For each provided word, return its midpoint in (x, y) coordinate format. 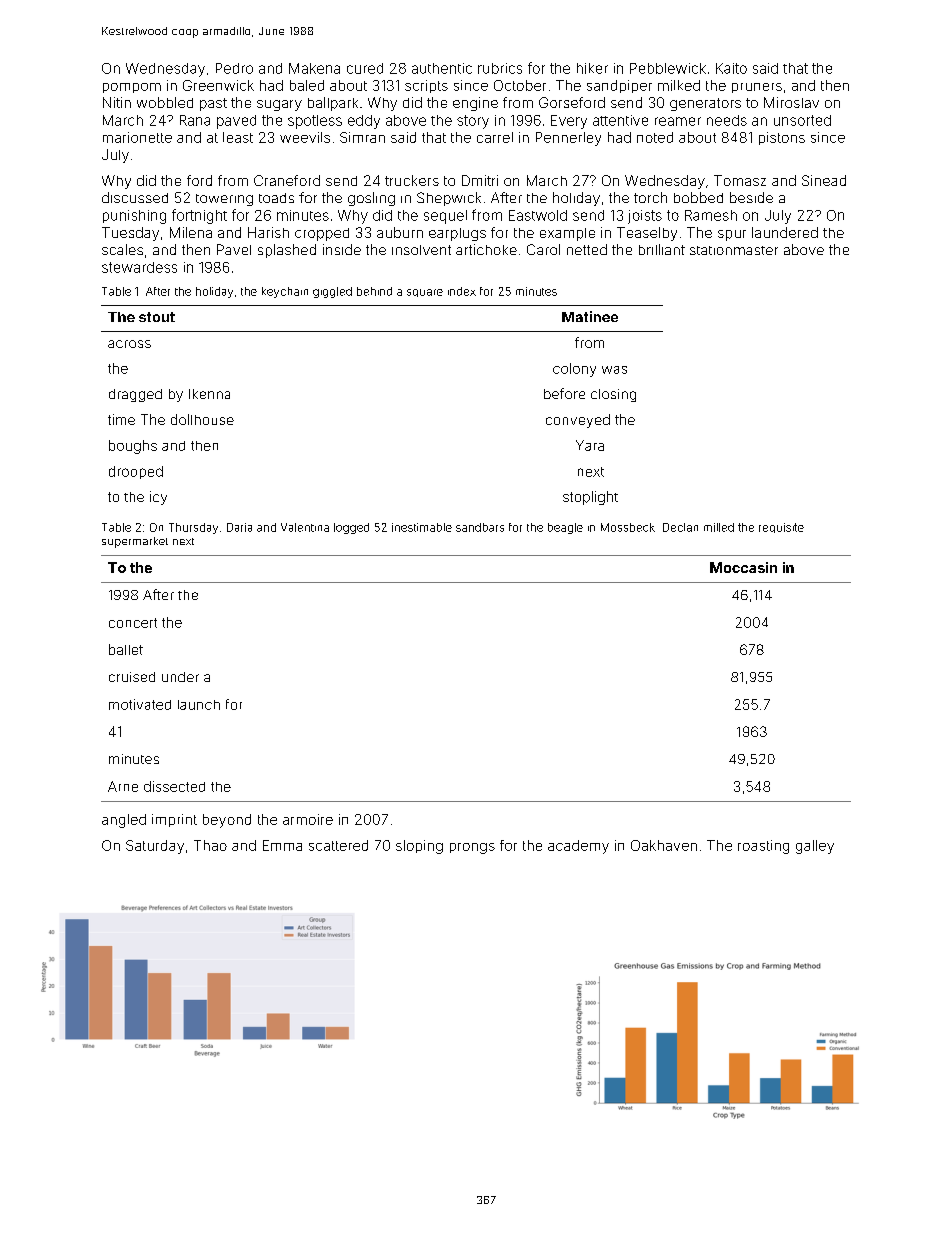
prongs (472, 848)
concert (133, 623)
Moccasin (743, 567)
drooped (136, 472)
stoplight (590, 498)
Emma (282, 845)
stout (157, 317)
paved (236, 122)
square (425, 293)
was (614, 370)
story (473, 122)
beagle (565, 528)
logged (351, 528)
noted (655, 137)
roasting (763, 847)
